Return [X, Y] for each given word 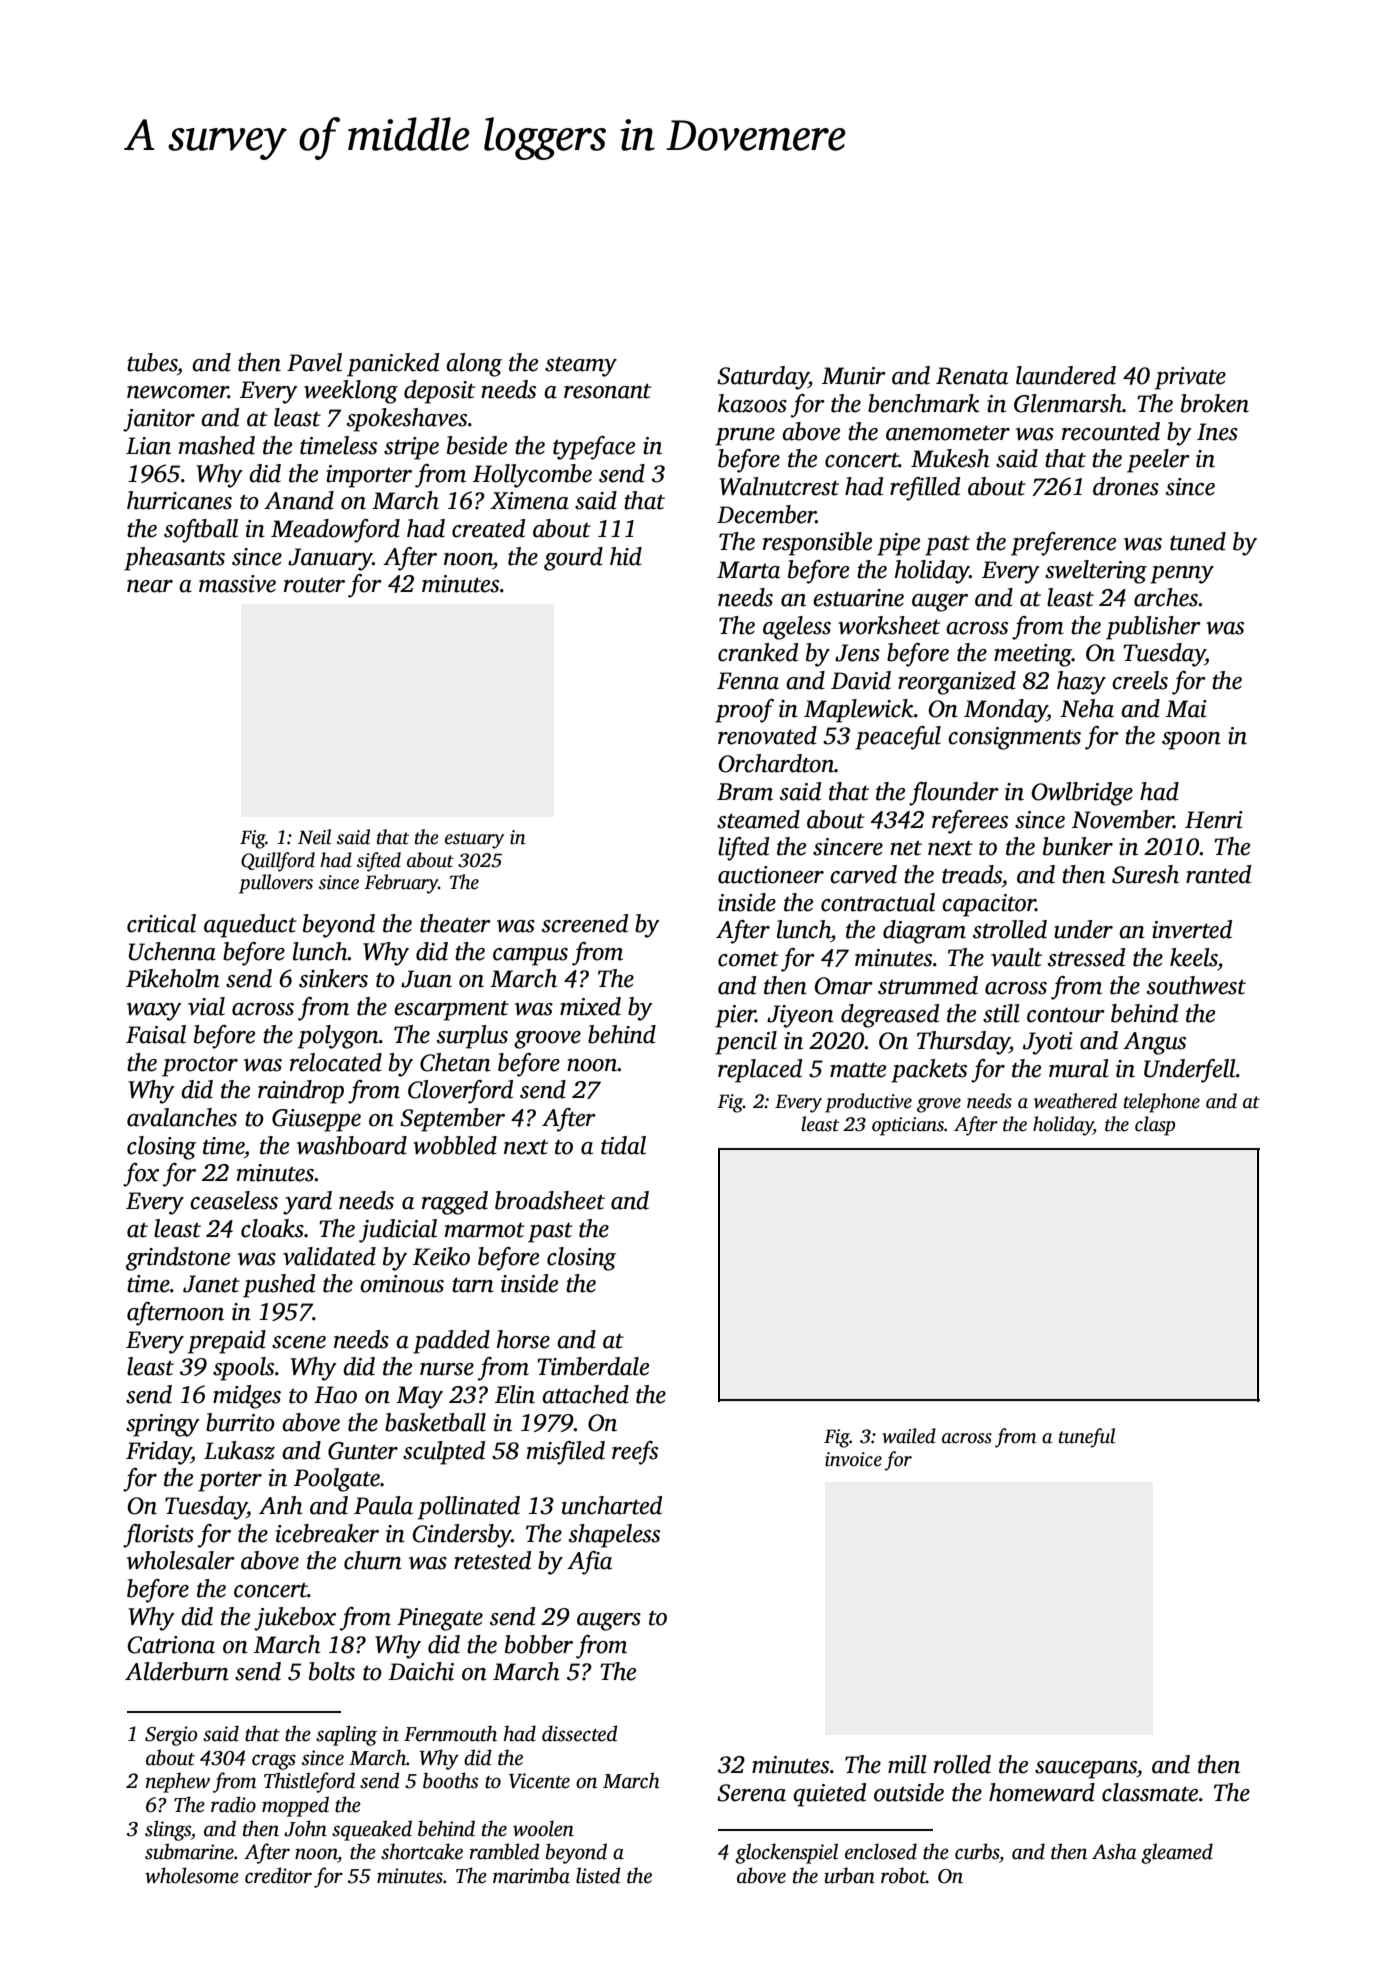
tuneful [1087, 1438]
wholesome [192, 1875]
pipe [898, 544]
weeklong [351, 392]
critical [161, 923]
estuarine [858, 598]
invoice [853, 1459]
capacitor [989, 905]
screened [585, 923]
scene [299, 1342]
